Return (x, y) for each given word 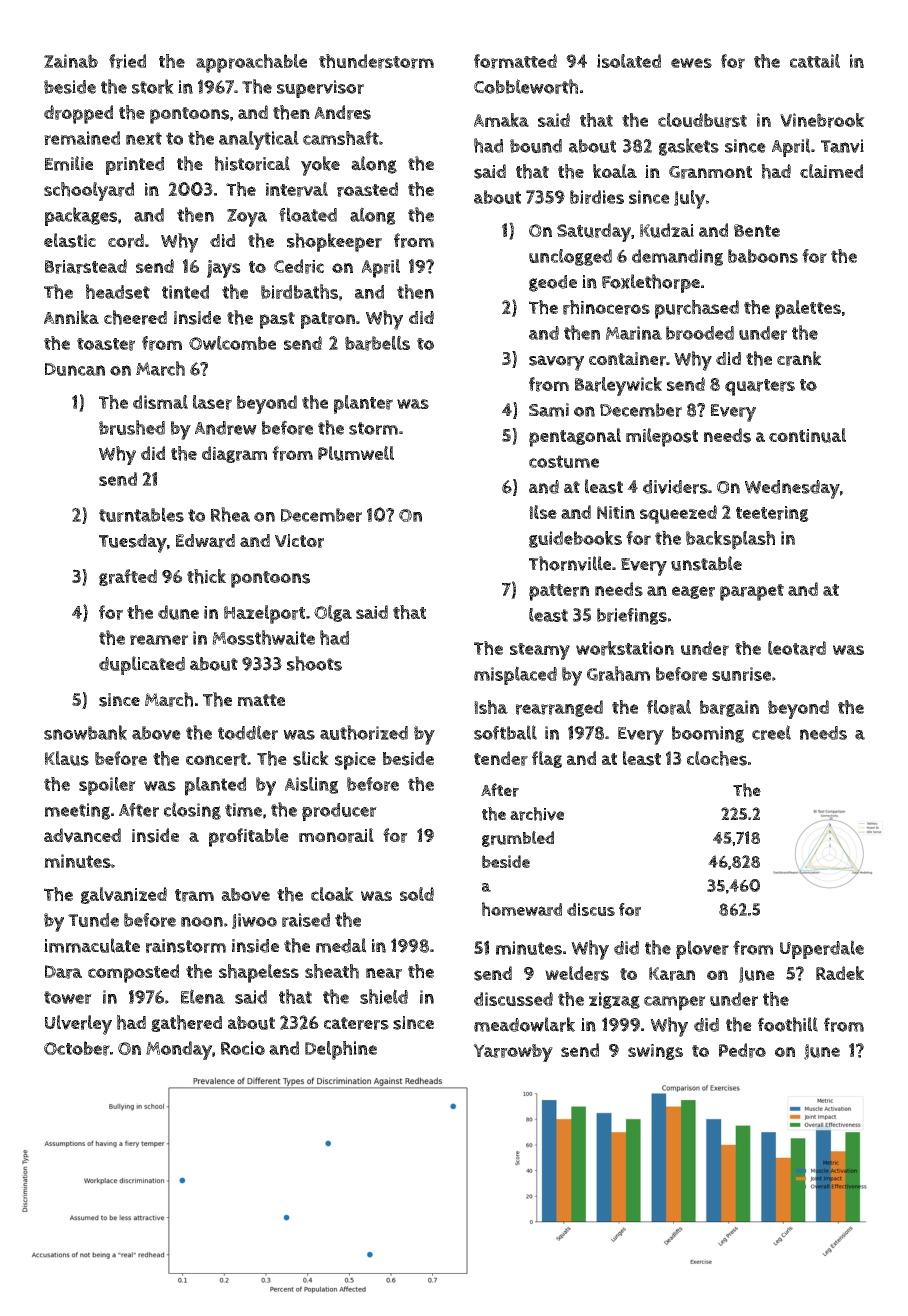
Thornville (570, 563)
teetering (772, 514)
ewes (691, 63)
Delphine (341, 1050)
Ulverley (78, 1025)
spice (355, 761)
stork (153, 86)
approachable (251, 63)
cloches (717, 758)
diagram (234, 454)
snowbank (85, 732)
